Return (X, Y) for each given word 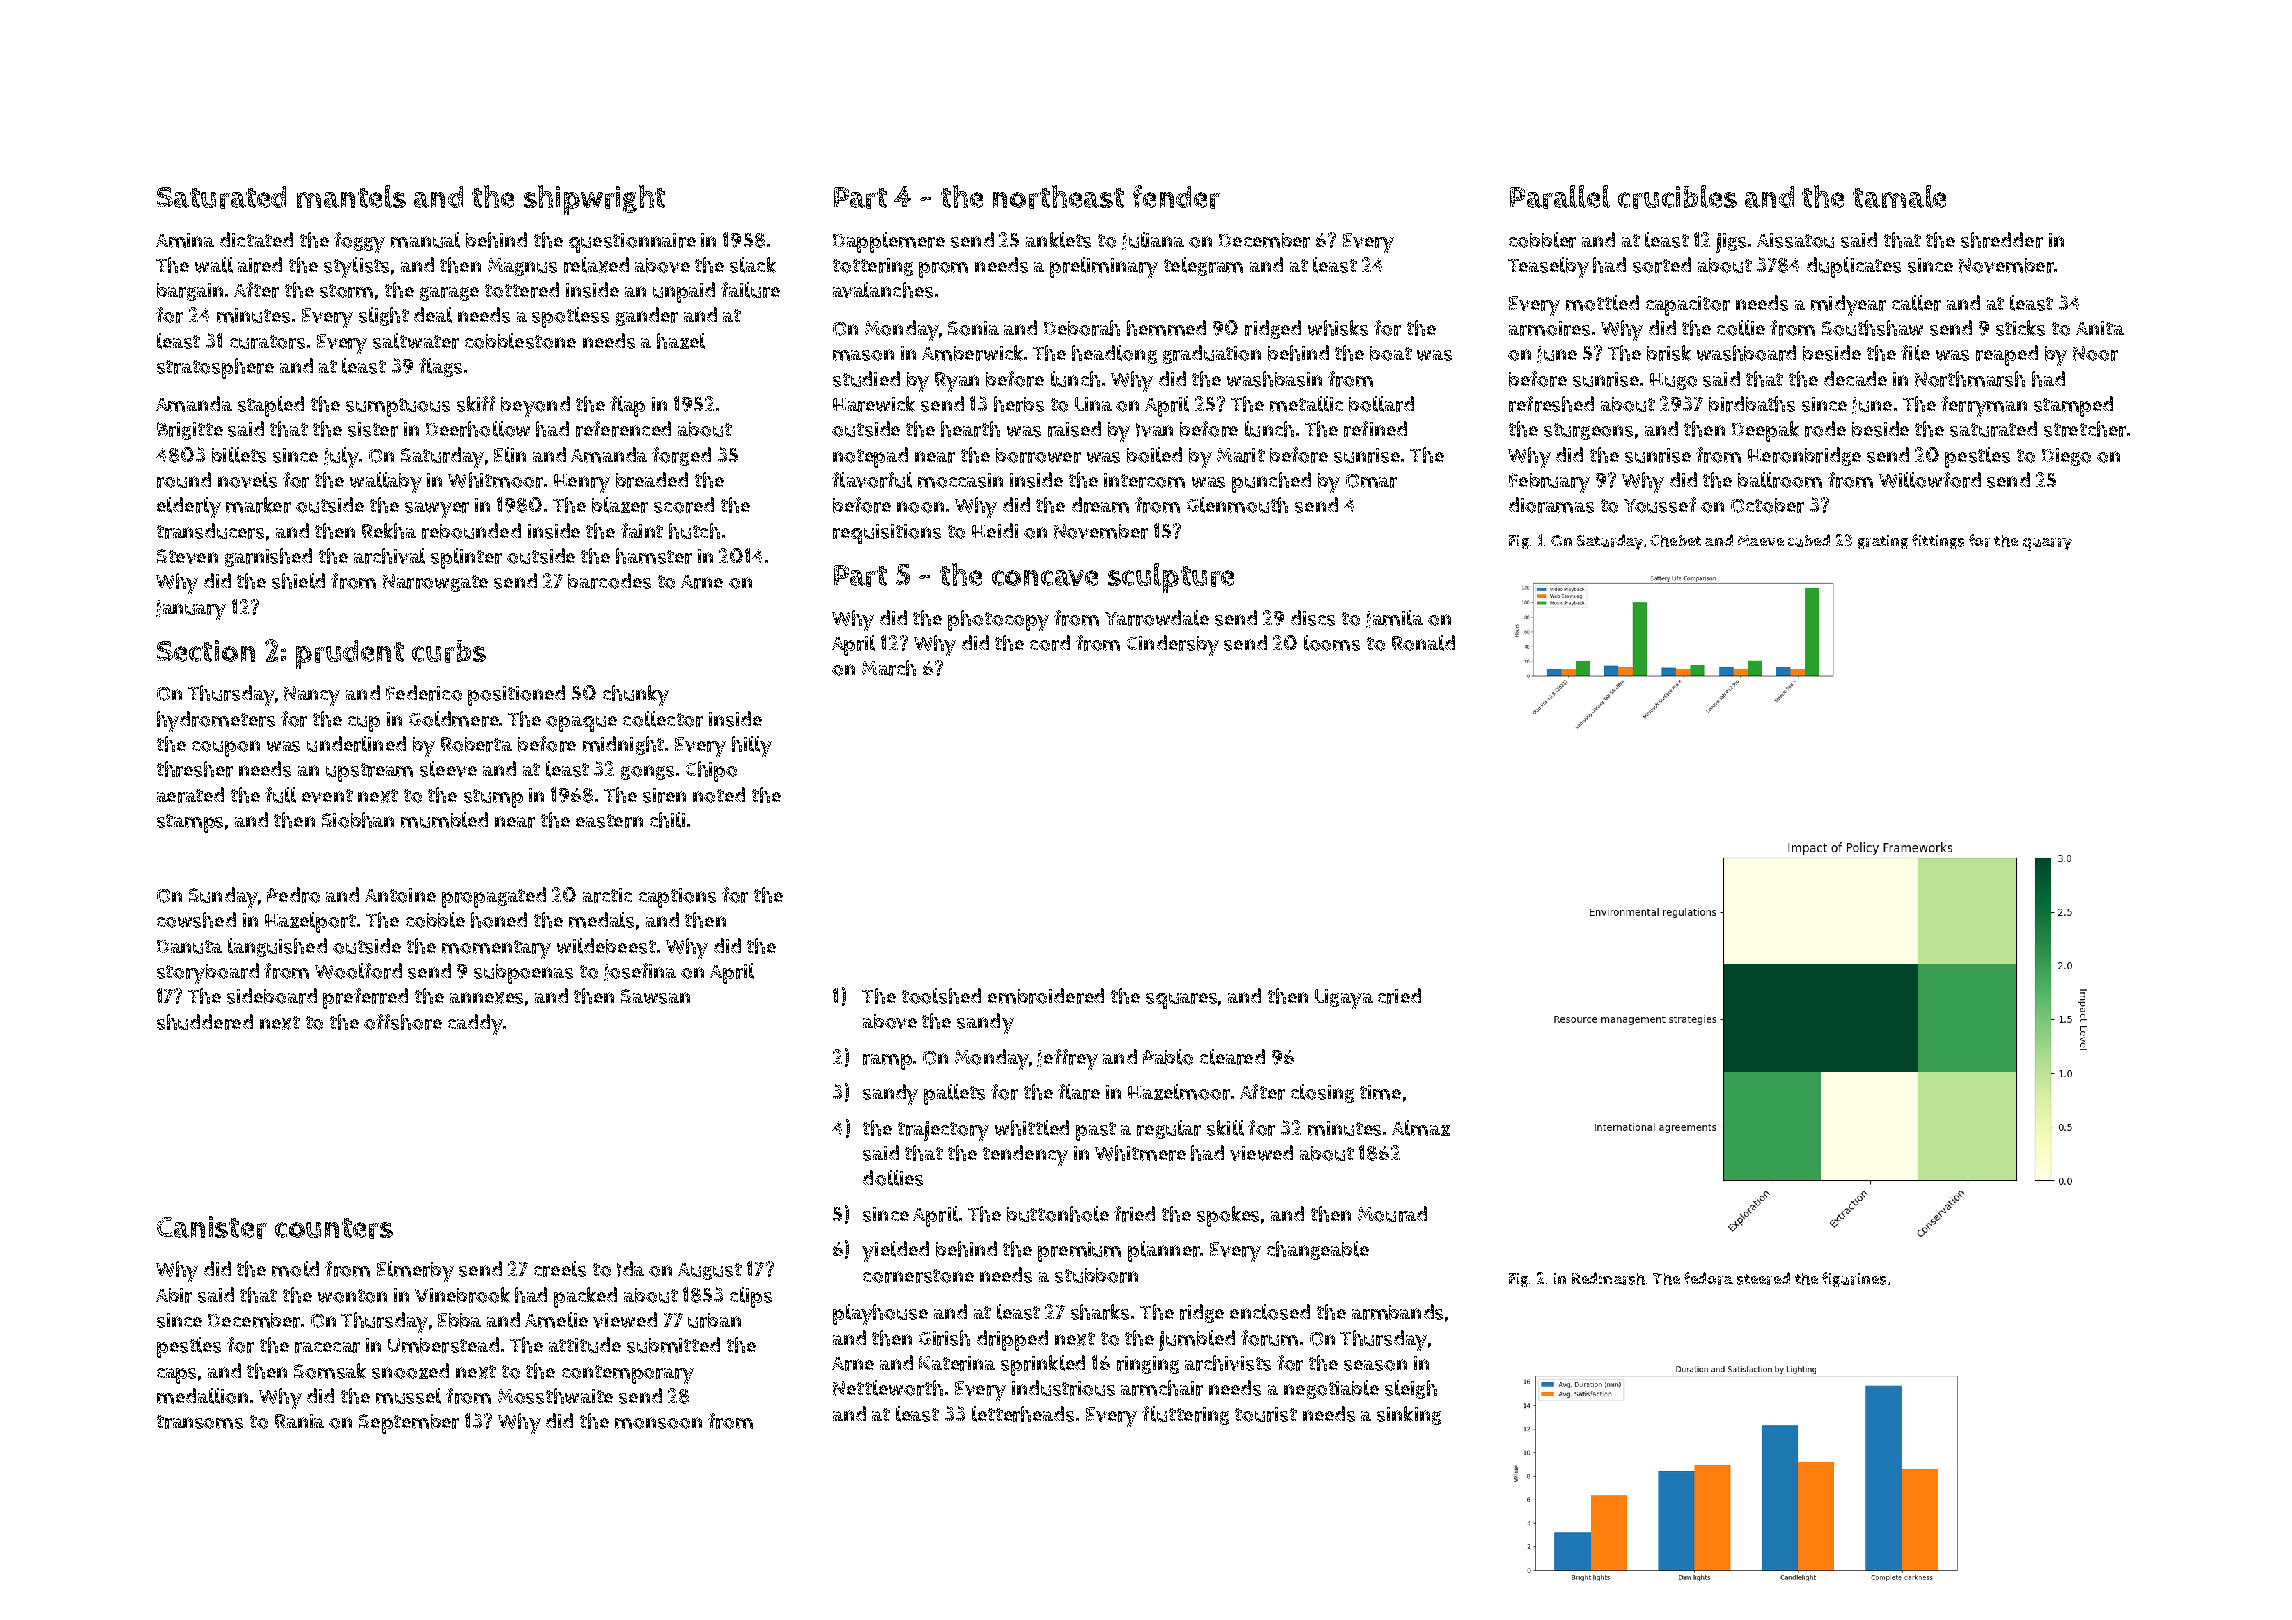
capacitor (1688, 306)
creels (560, 1269)
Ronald (1423, 643)
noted (719, 795)
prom (943, 270)
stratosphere (215, 368)
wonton (352, 1296)
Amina (185, 240)
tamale (1899, 196)
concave (1045, 578)
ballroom (1780, 480)
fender (1176, 197)
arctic (607, 895)
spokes (1228, 1216)
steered (1763, 1278)
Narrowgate (435, 583)
